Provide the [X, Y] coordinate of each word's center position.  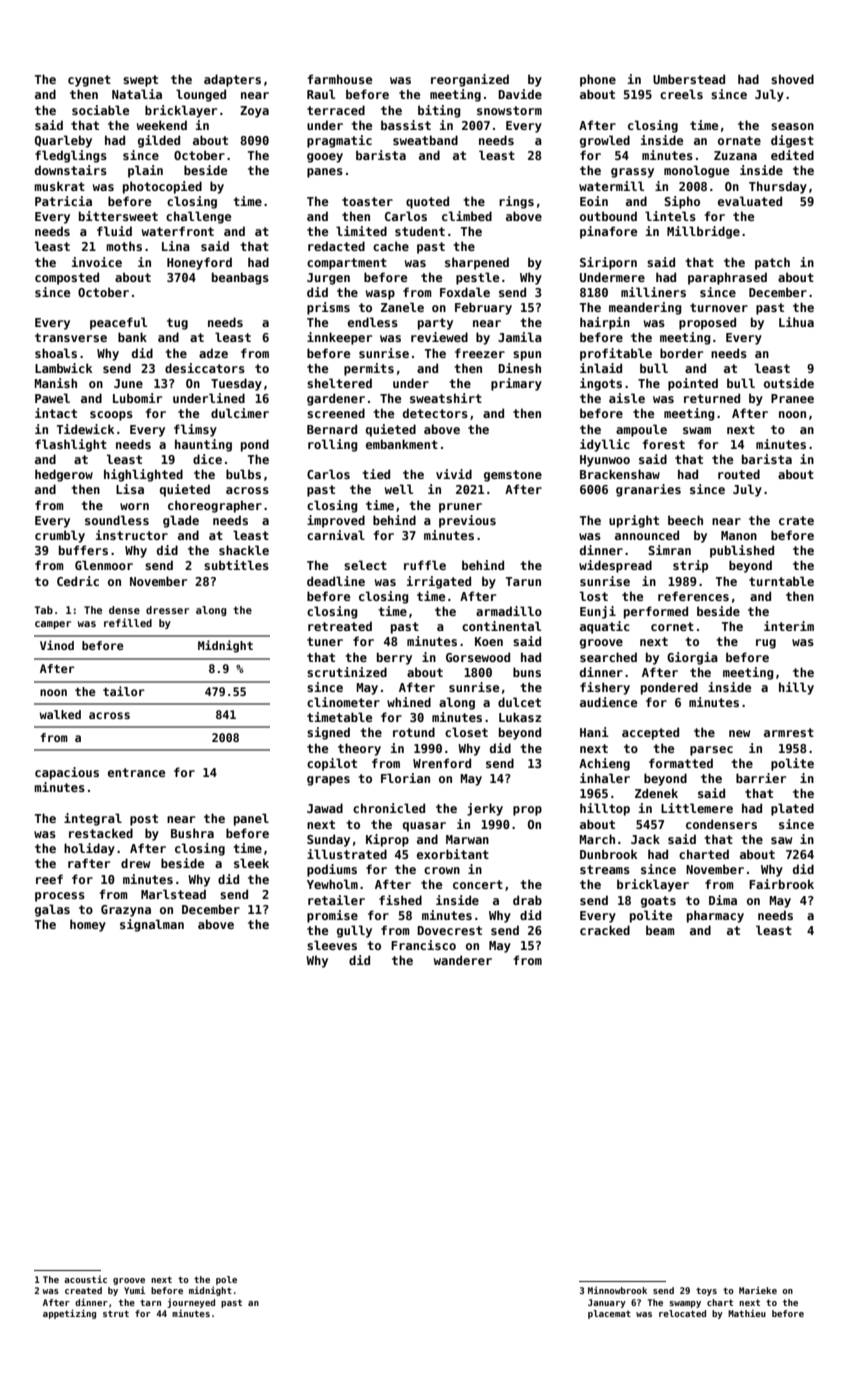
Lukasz [520, 717]
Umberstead [689, 79]
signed [328, 733]
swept [140, 81]
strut [116, 1313]
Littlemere [697, 808]
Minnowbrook [617, 1290]
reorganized [470, 80]
